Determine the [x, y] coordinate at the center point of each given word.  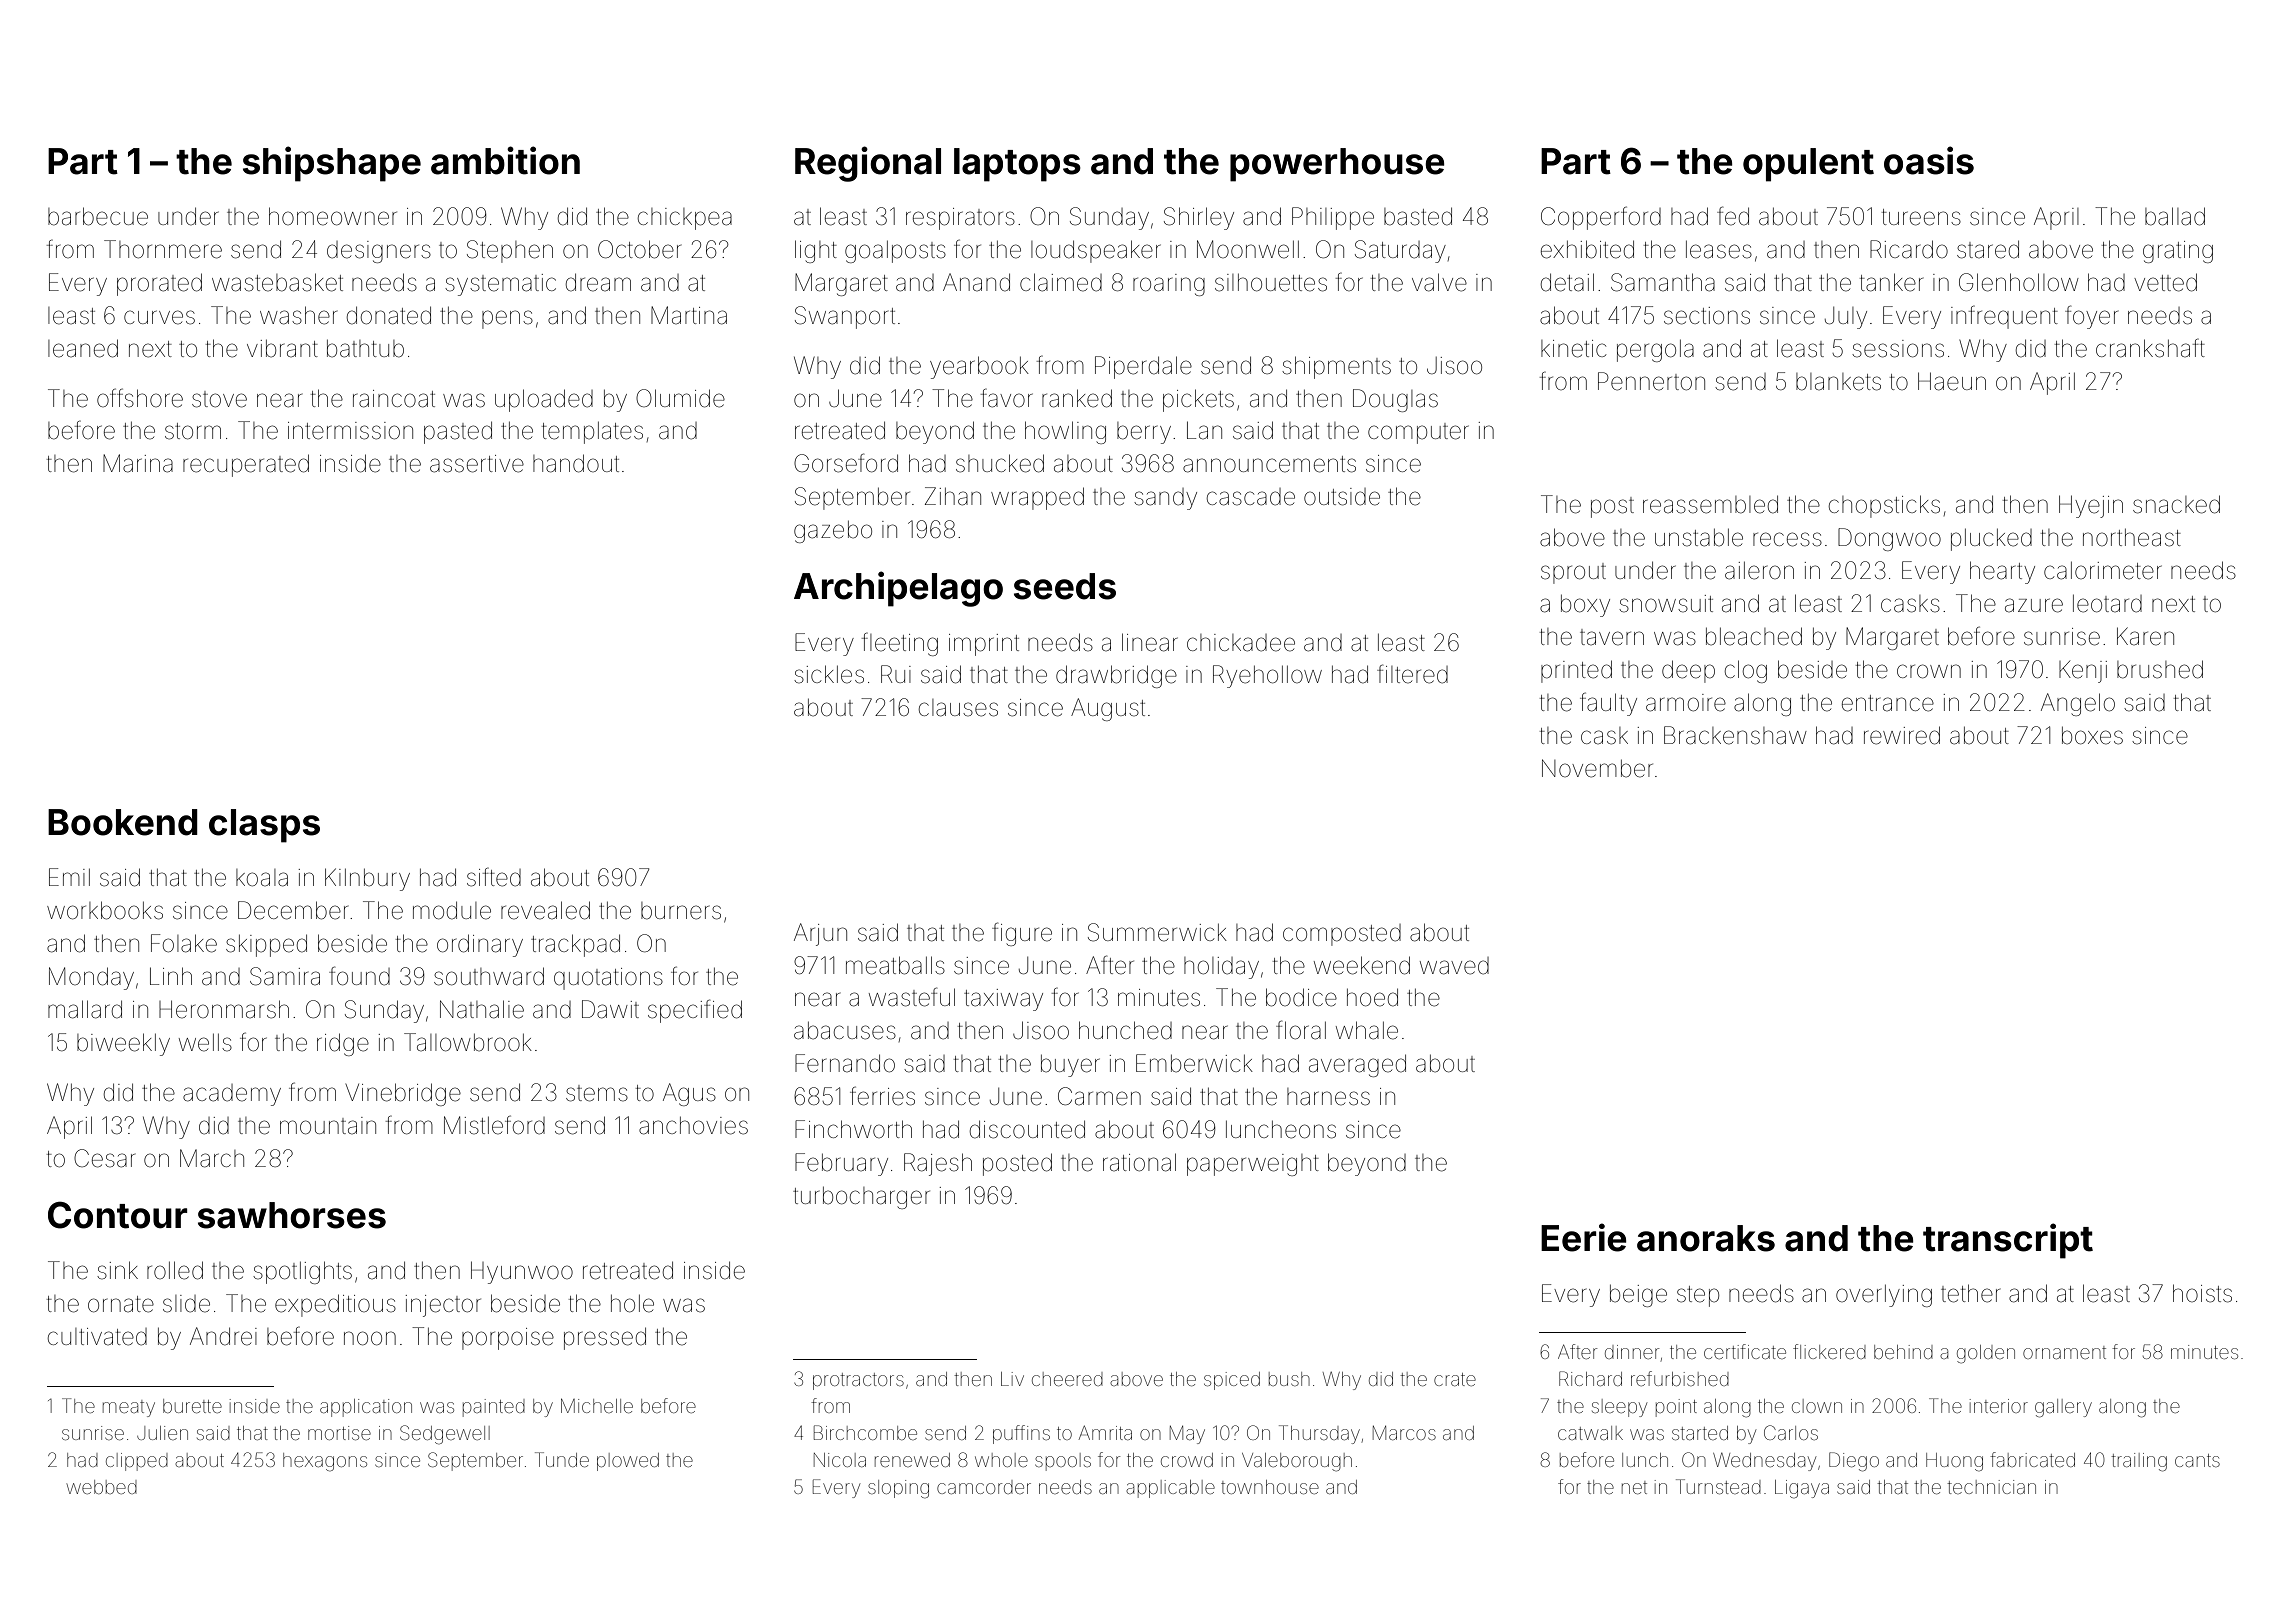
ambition [505, 160]
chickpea [685, 219]
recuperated [246, 465]
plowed [628, 1462]
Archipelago [898, 589]
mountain [328, 1126]
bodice [1301, 997]
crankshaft [2150, 348]
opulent [1808, 165]
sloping [898, 1489]
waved [1454, 966]
